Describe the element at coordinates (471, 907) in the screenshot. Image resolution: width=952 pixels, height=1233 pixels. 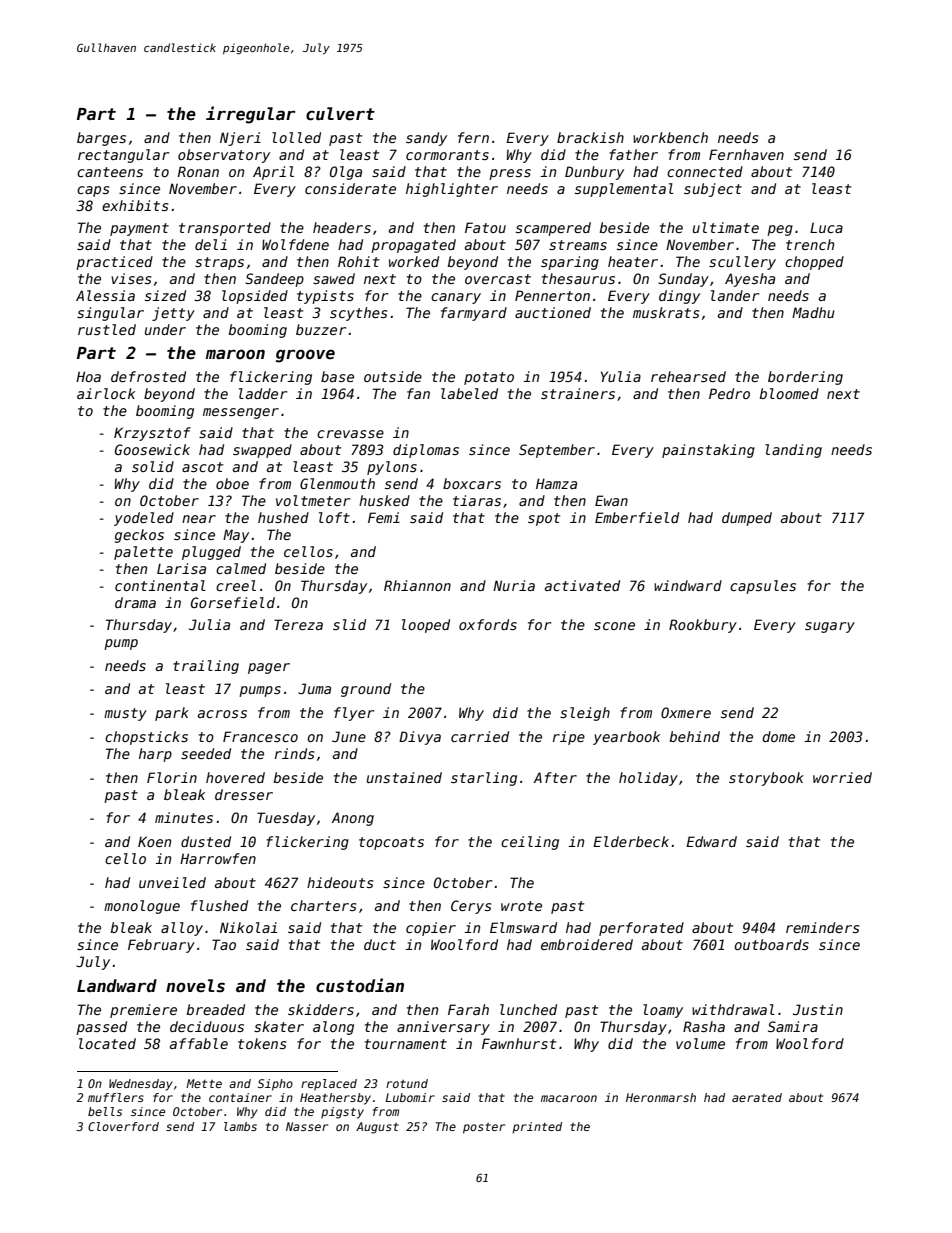
I see `Cerys` at that location.
